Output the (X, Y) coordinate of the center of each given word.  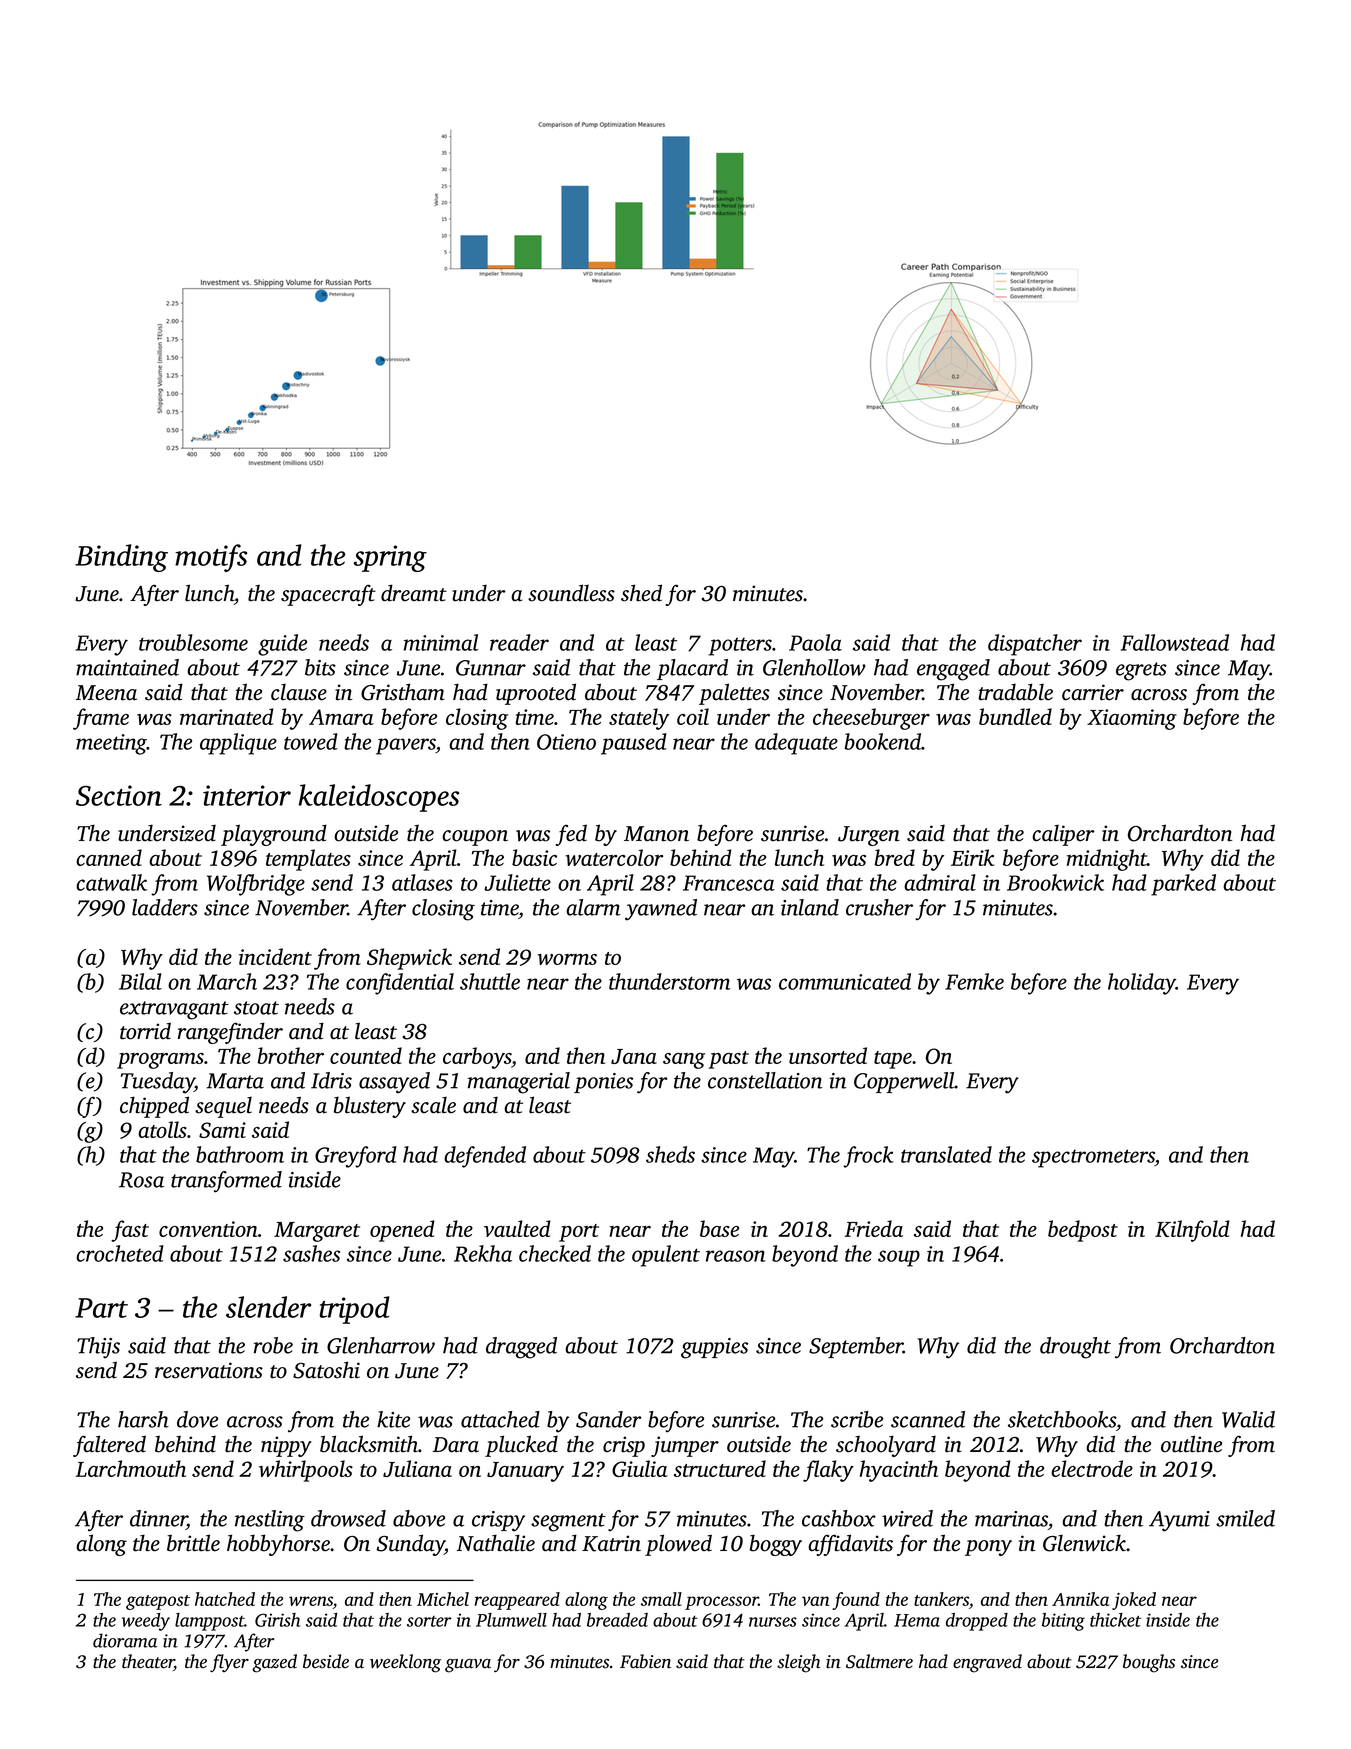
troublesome (193, 642)
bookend (883, 741)
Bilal (140, 981)
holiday (1142, 984)
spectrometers (1093, 1158)
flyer (229, 1663)
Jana (634, 1056)
